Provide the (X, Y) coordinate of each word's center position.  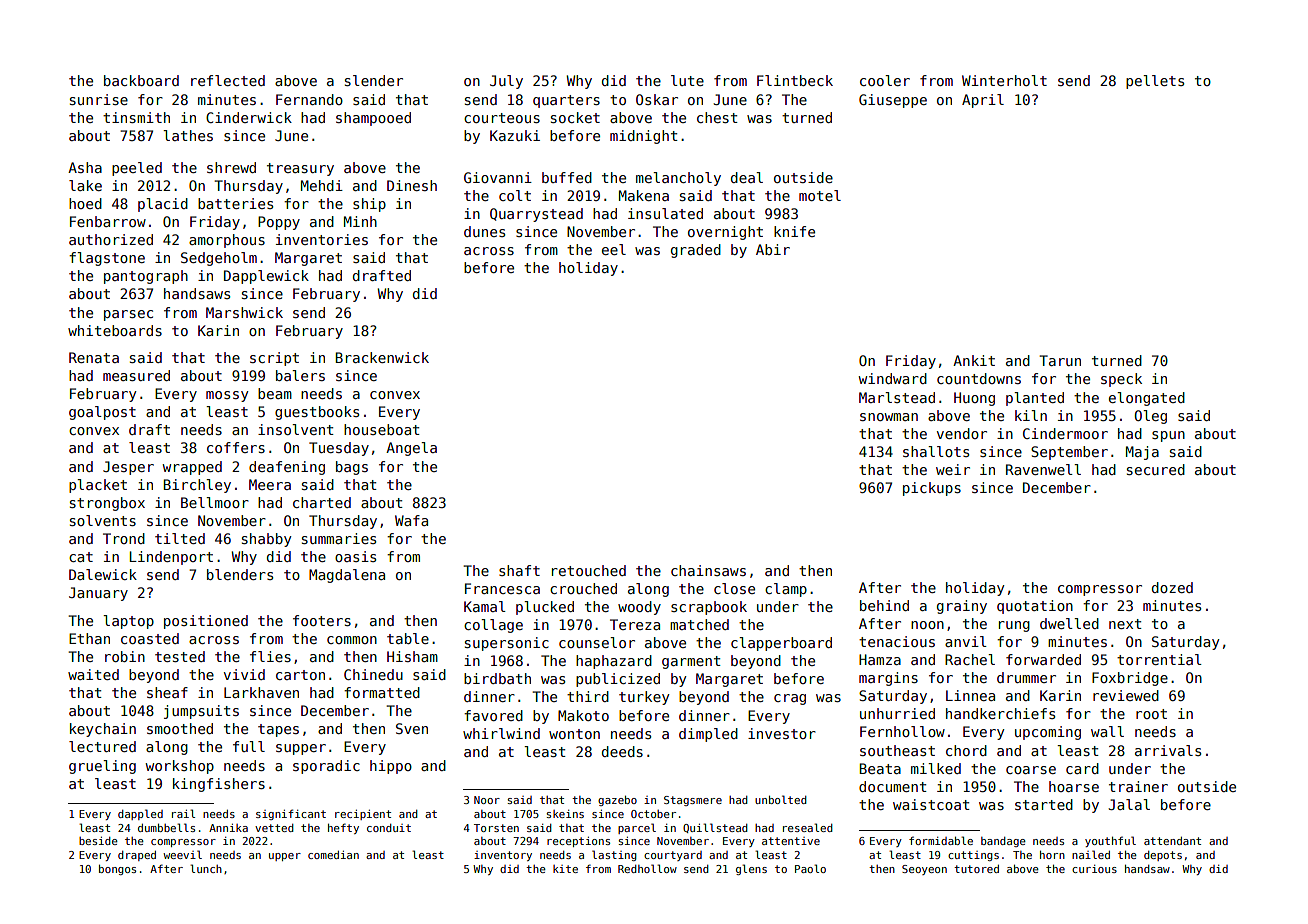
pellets (1155, 82)
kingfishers (219, 785)
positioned (206, 622)
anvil (966, 641)
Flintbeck (795, 80)
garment (691, 662)
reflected (228, 80)
